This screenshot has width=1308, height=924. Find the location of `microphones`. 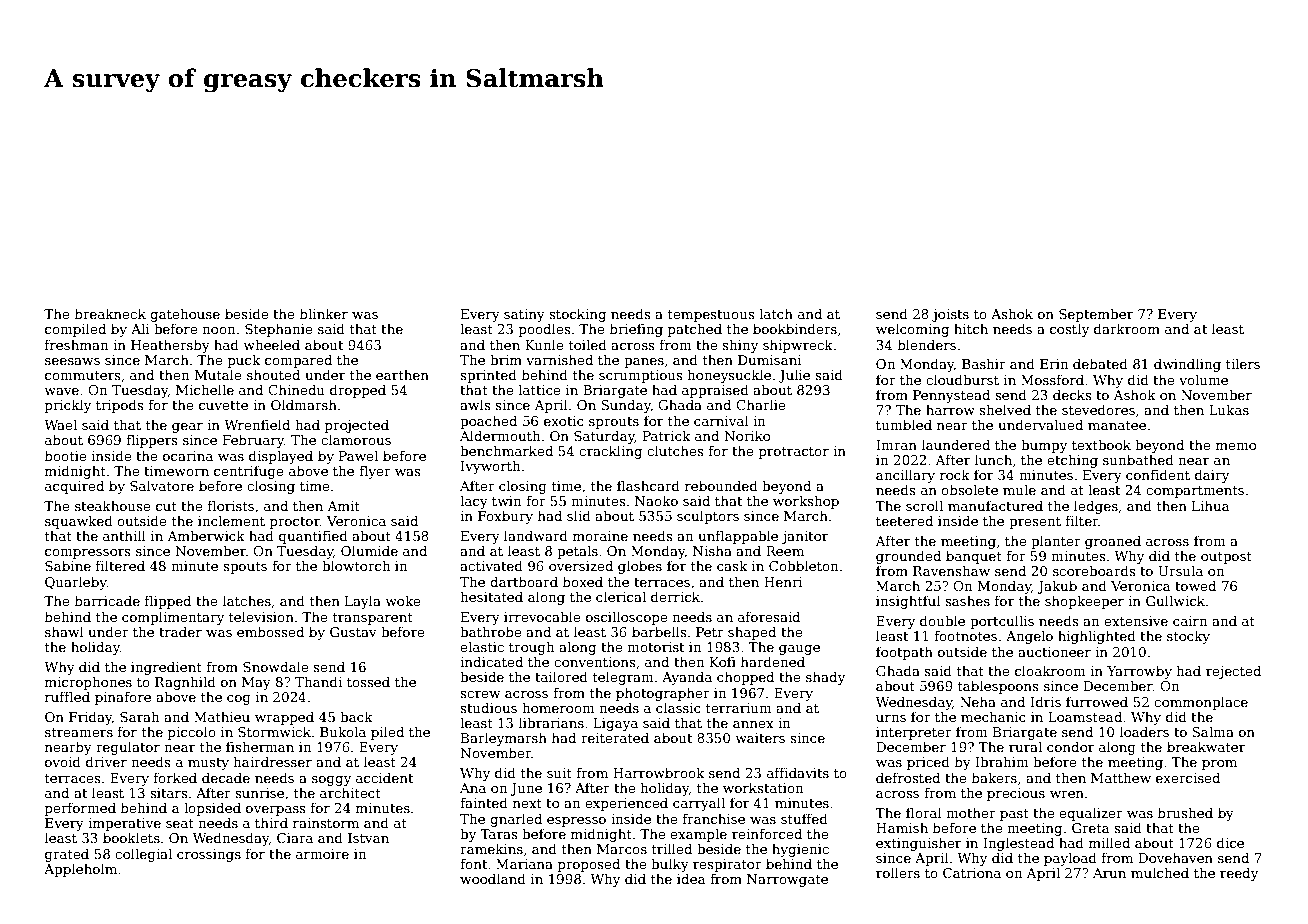

microphones is located at coordinates (88, 683).
